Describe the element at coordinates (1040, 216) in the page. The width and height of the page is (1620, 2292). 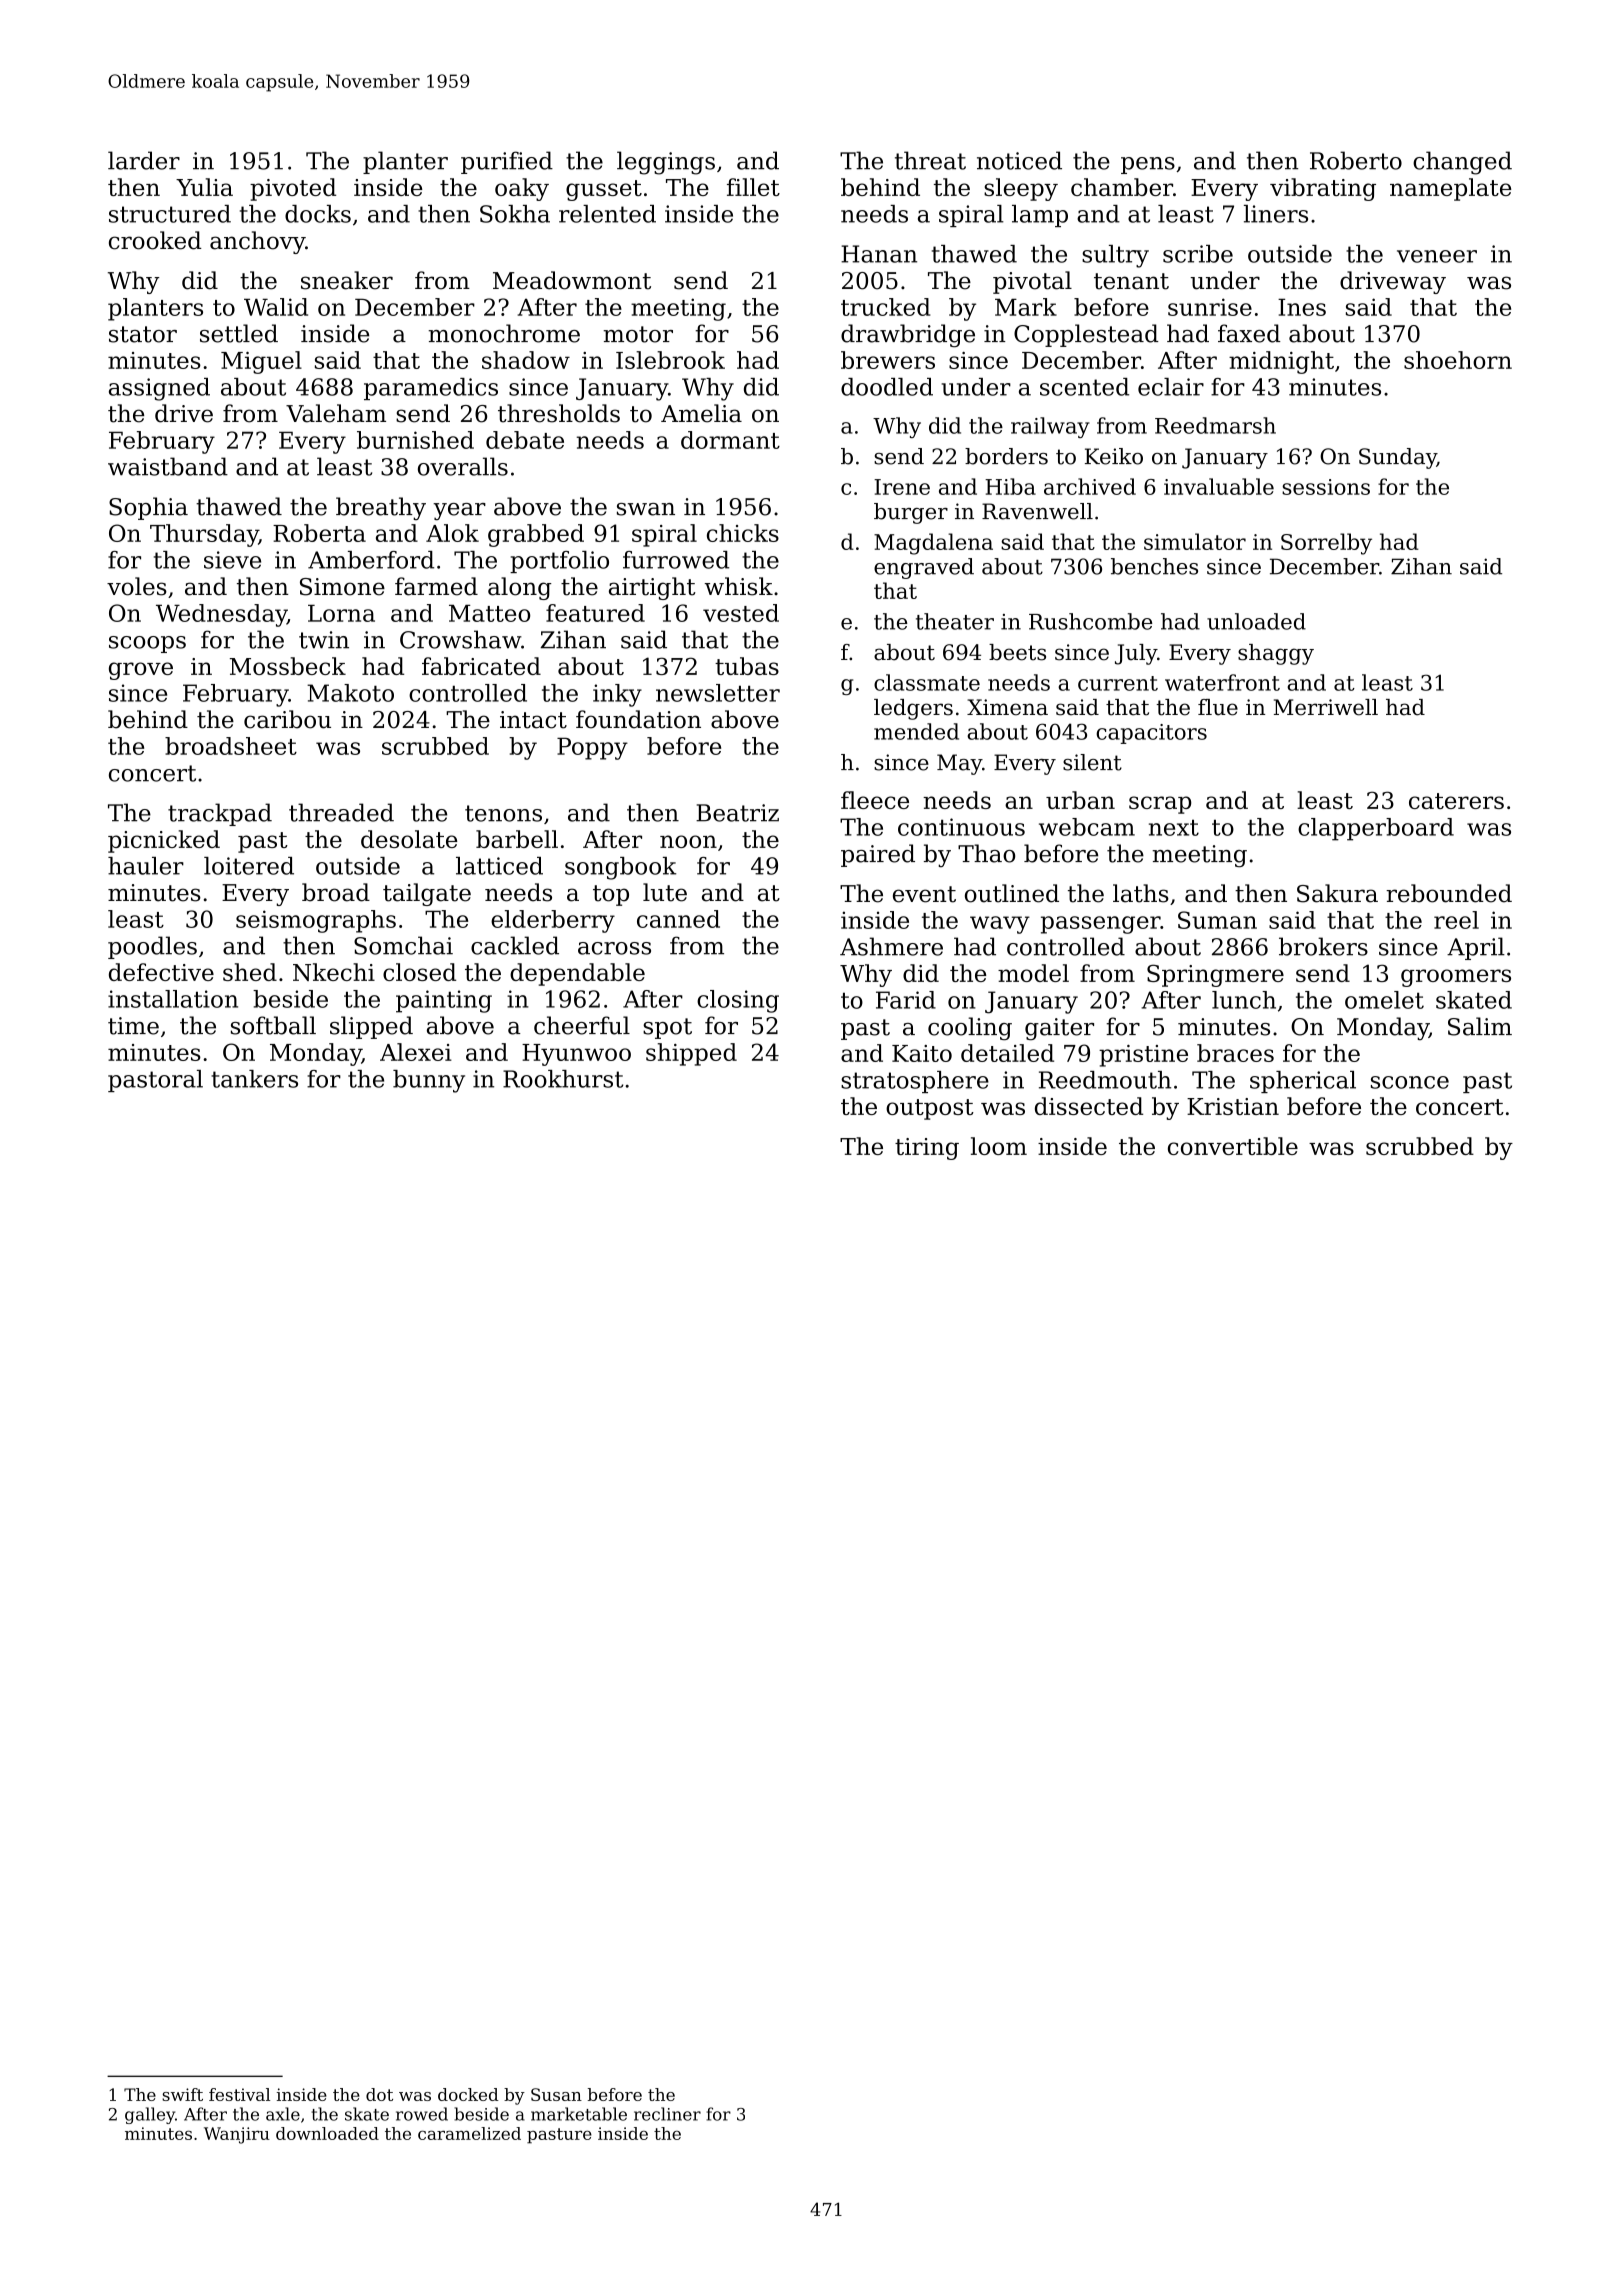
I see `lamp` at that location.
